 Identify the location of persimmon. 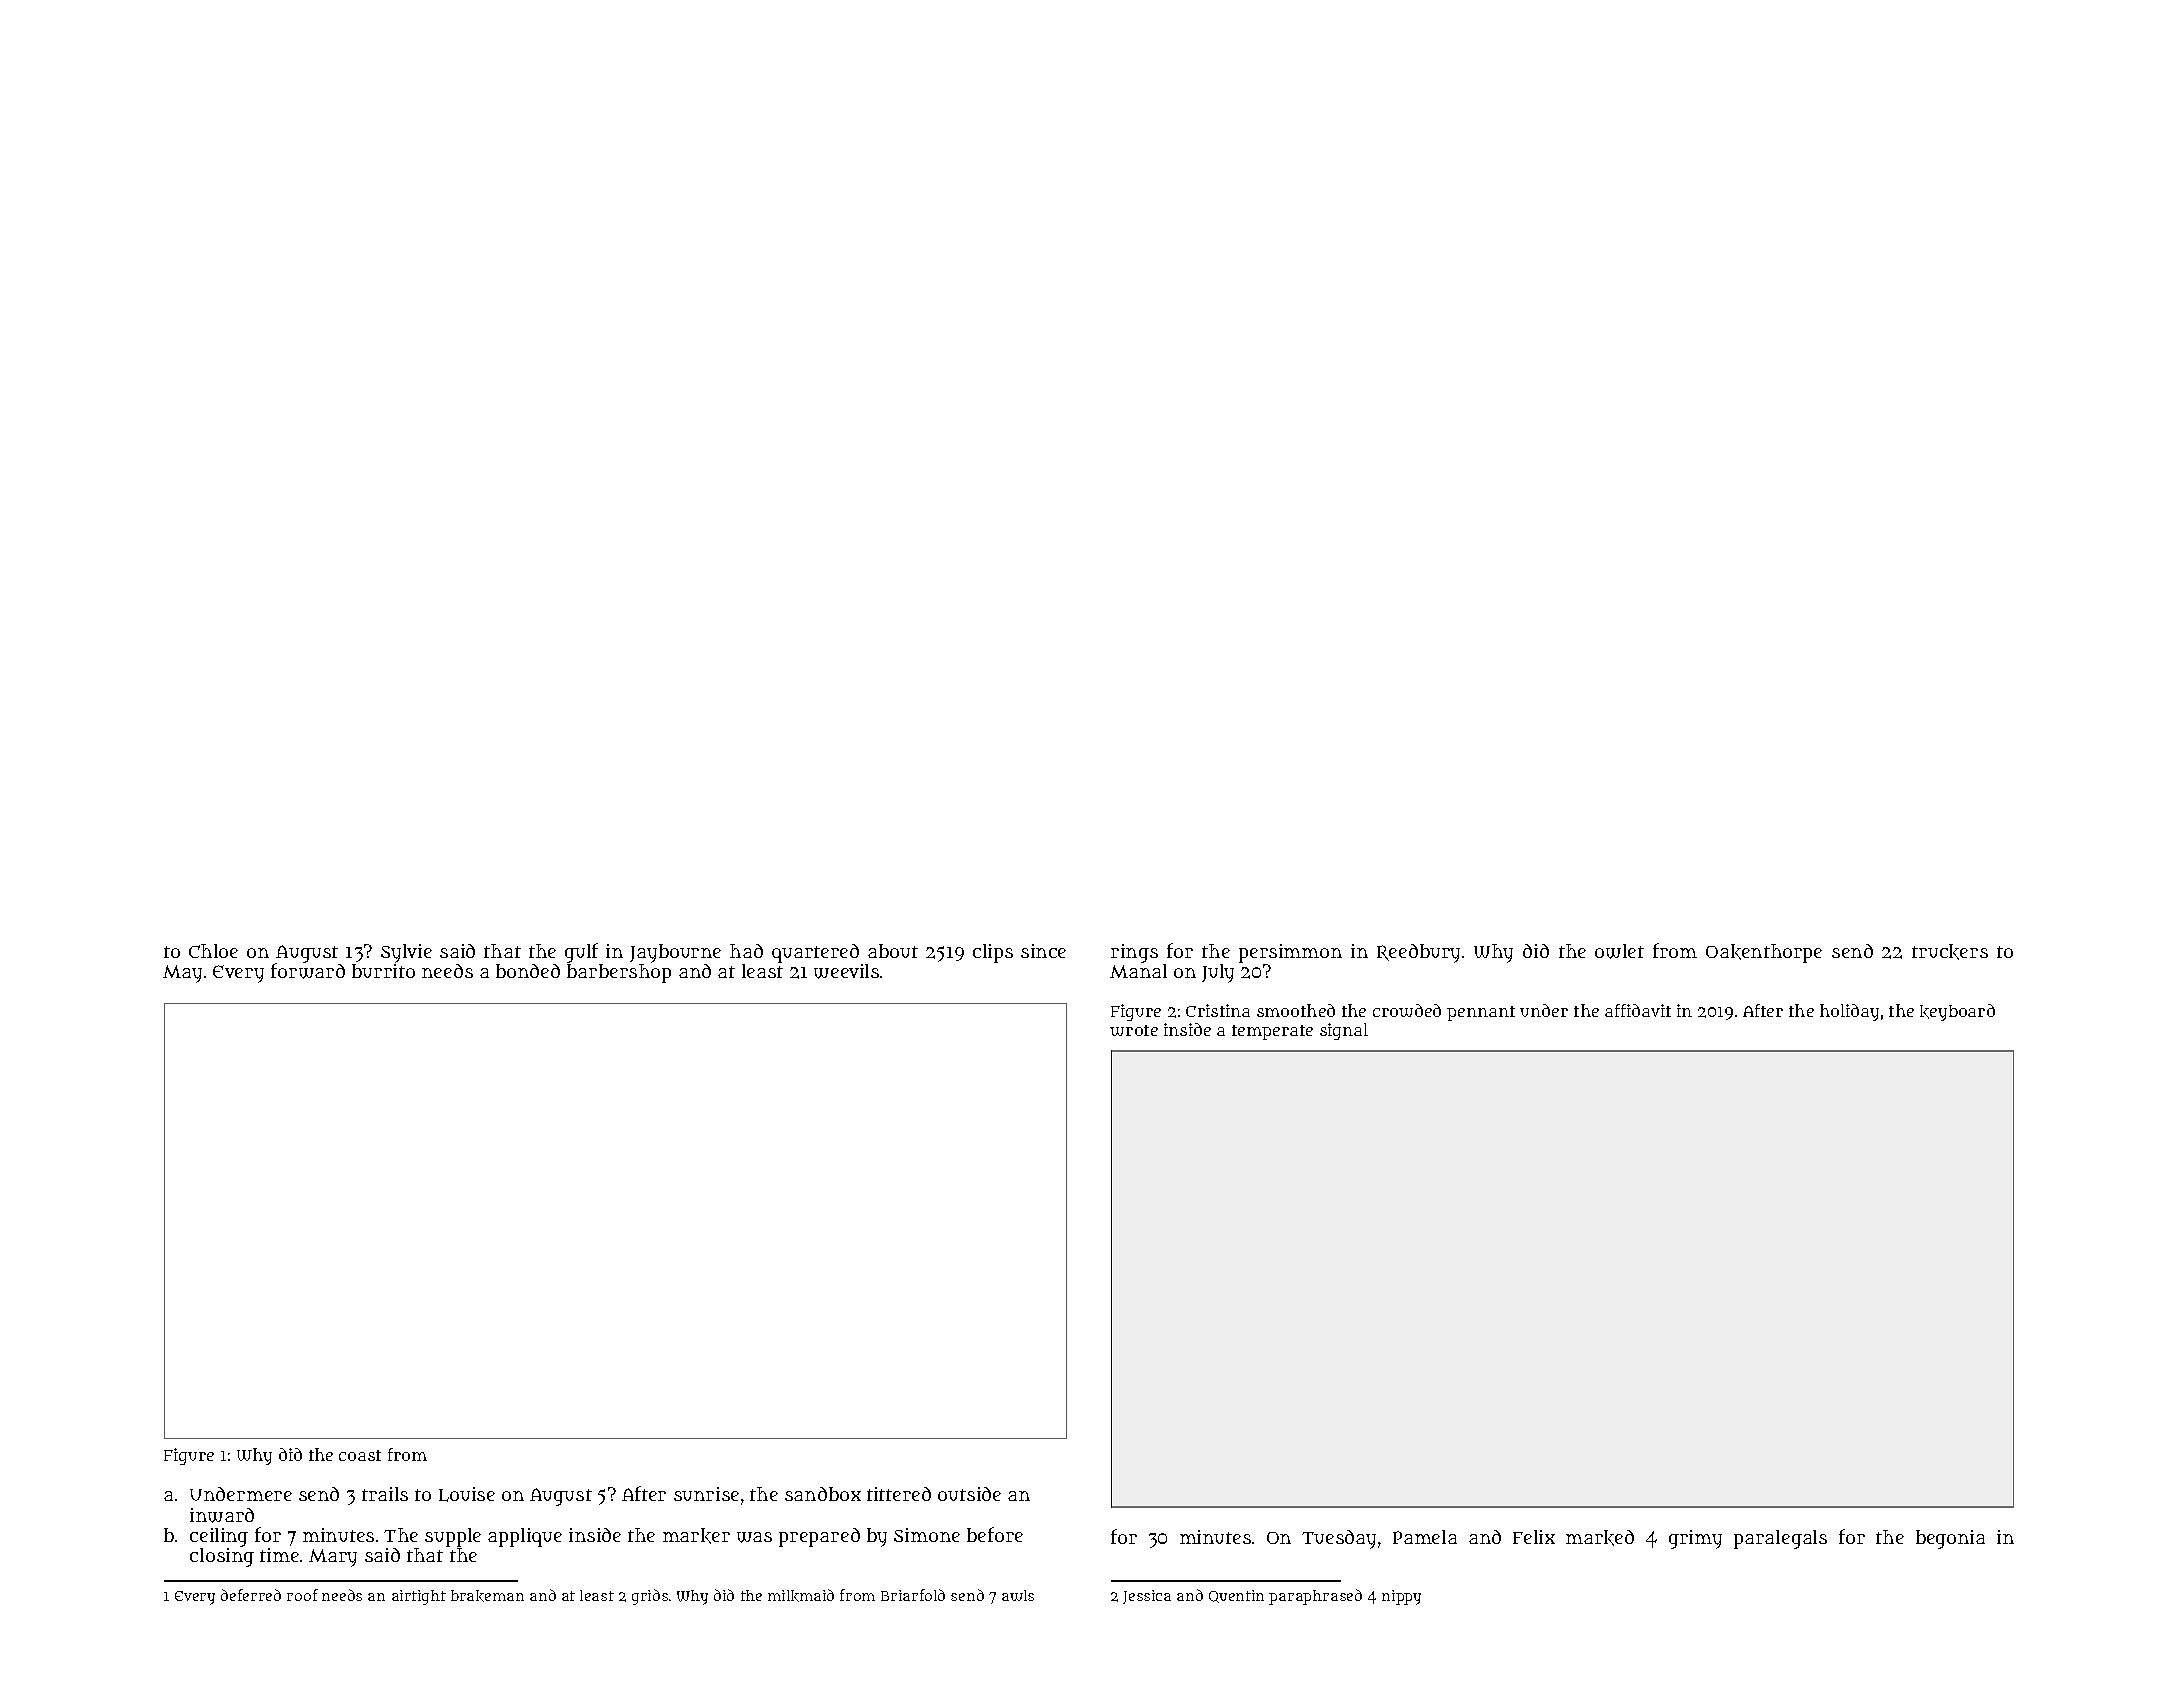
(1290, 953).
